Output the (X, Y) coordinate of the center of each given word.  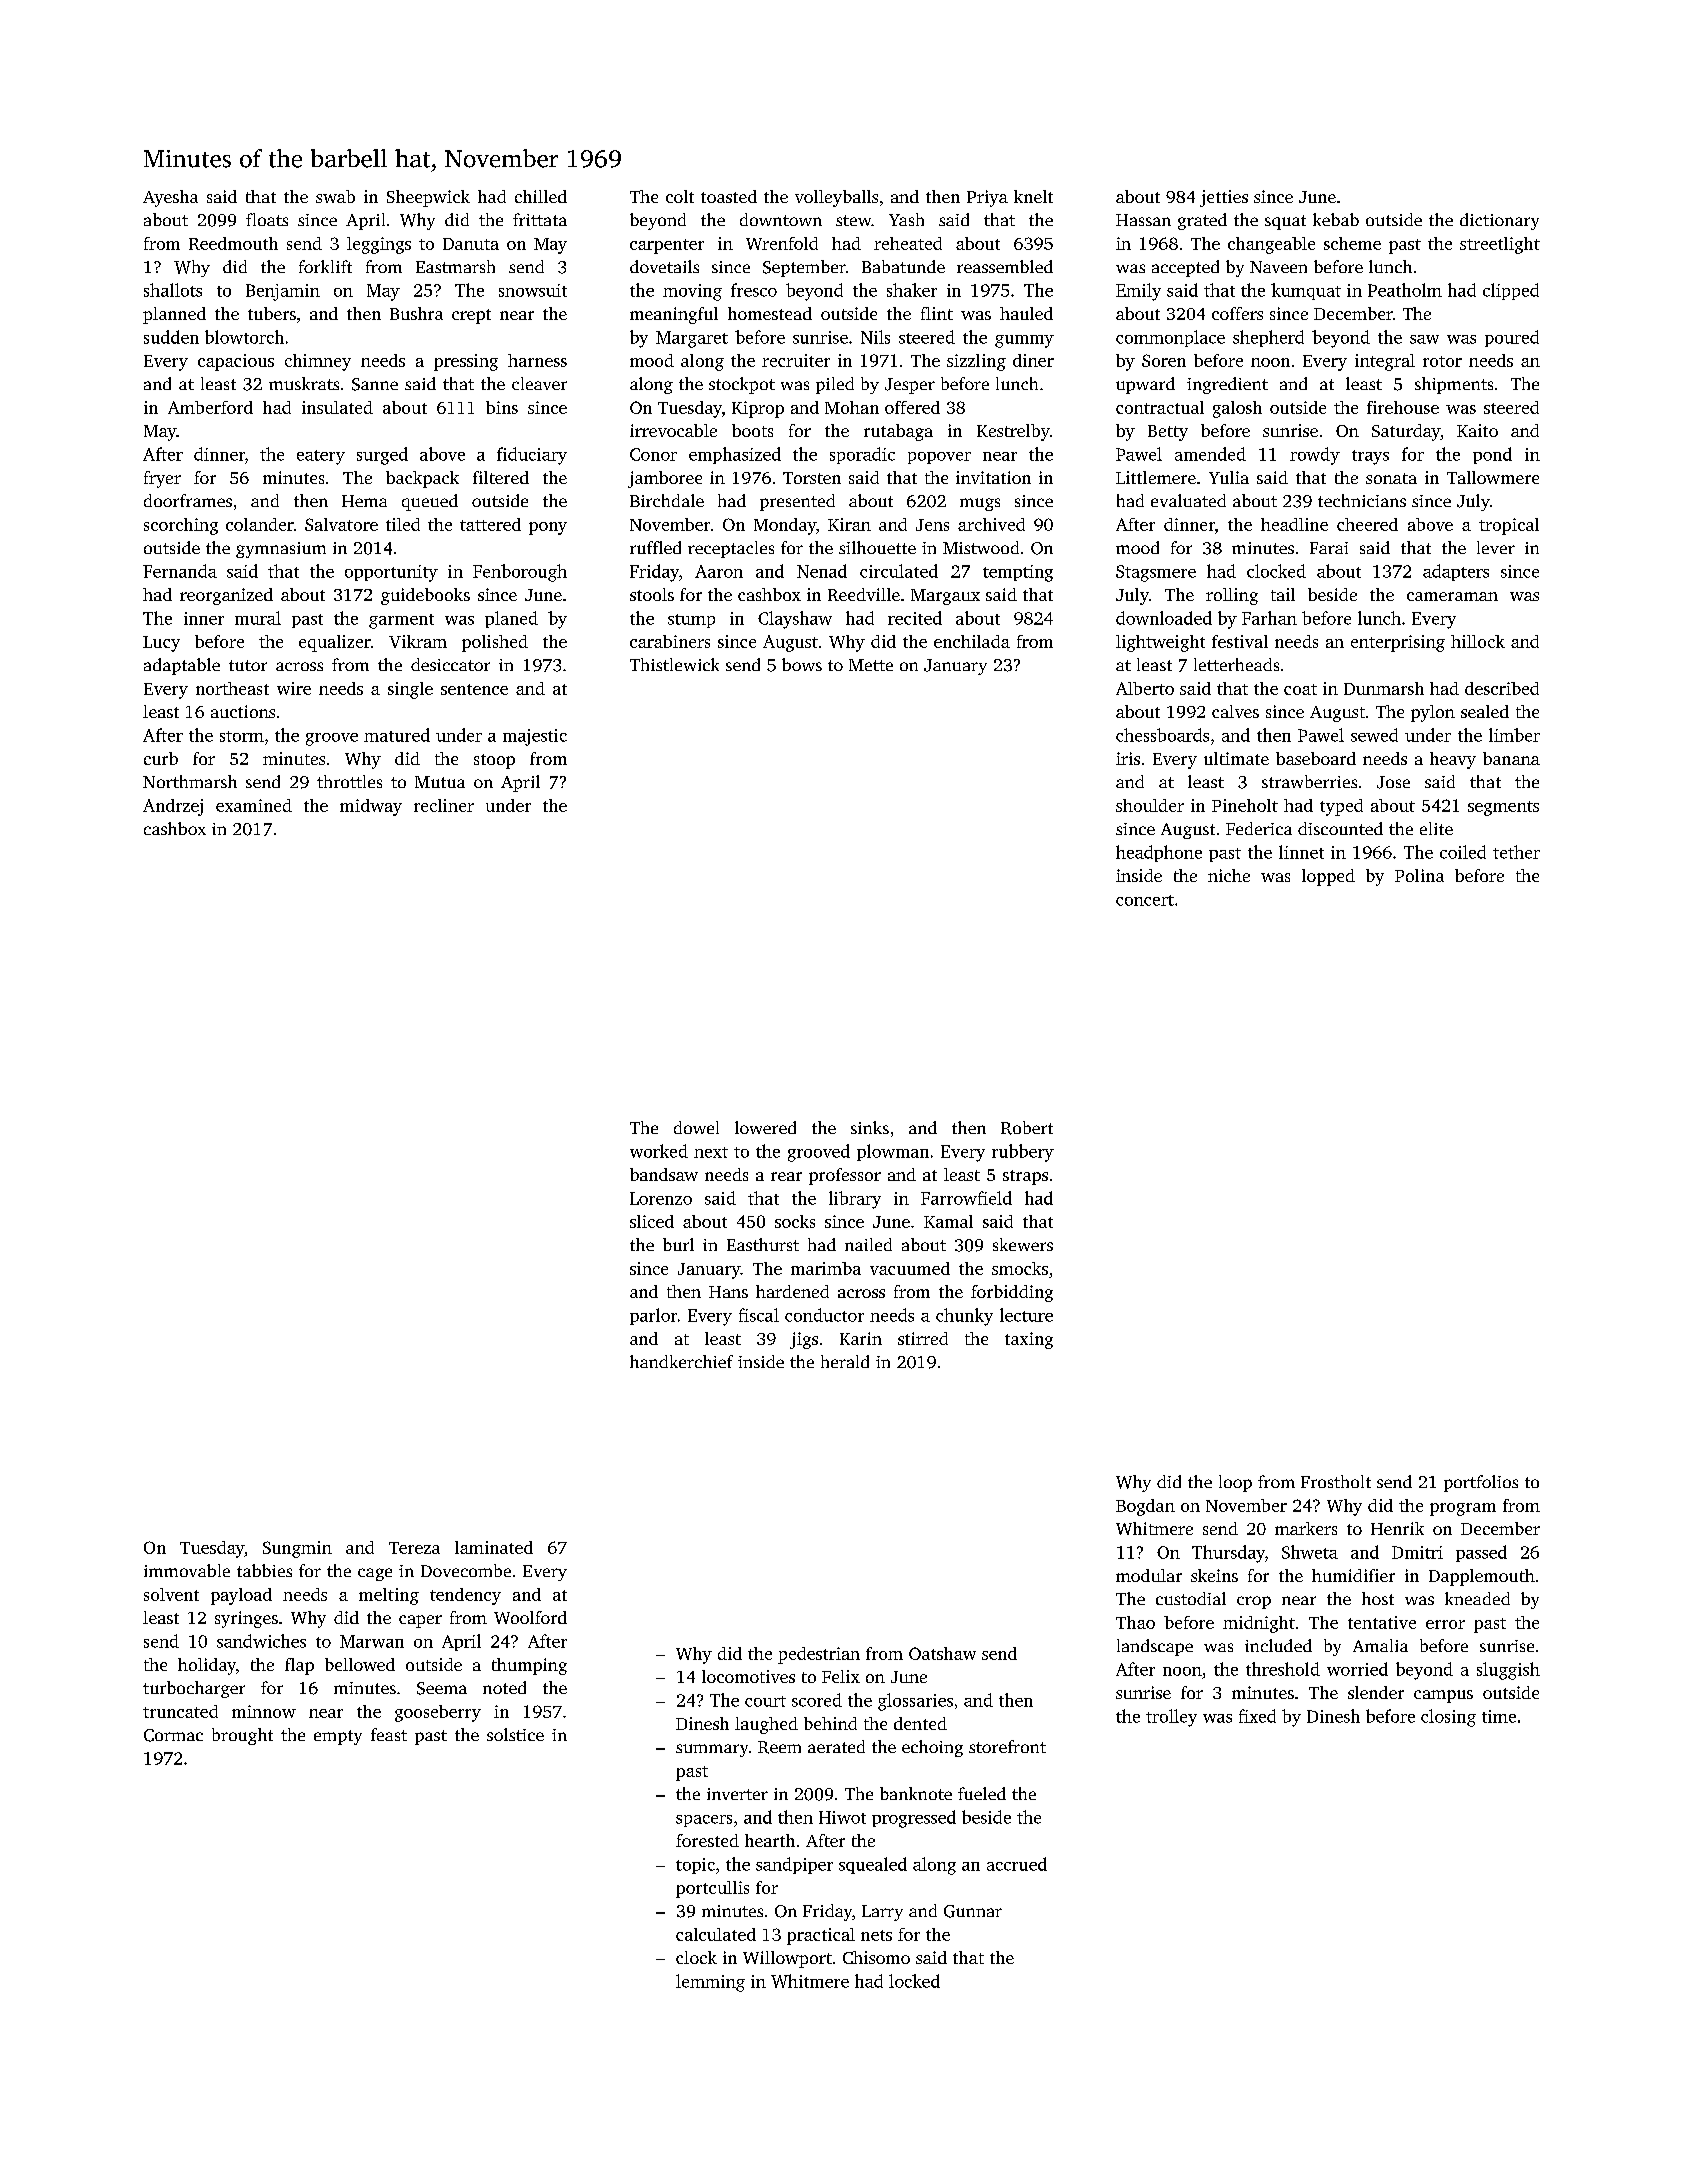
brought (242, 1736)
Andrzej (173, 807)
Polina (1419, 875)
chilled (541, 196)
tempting (1018, 573)
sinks (870, 1127)
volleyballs (836, 198)
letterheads (1236, 664)
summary (712, 1750)
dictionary (1499, 221)
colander (260, 524)
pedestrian (819, 1655)
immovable (187, 1570)
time (1499, 1716)
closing (1448, 1718)
